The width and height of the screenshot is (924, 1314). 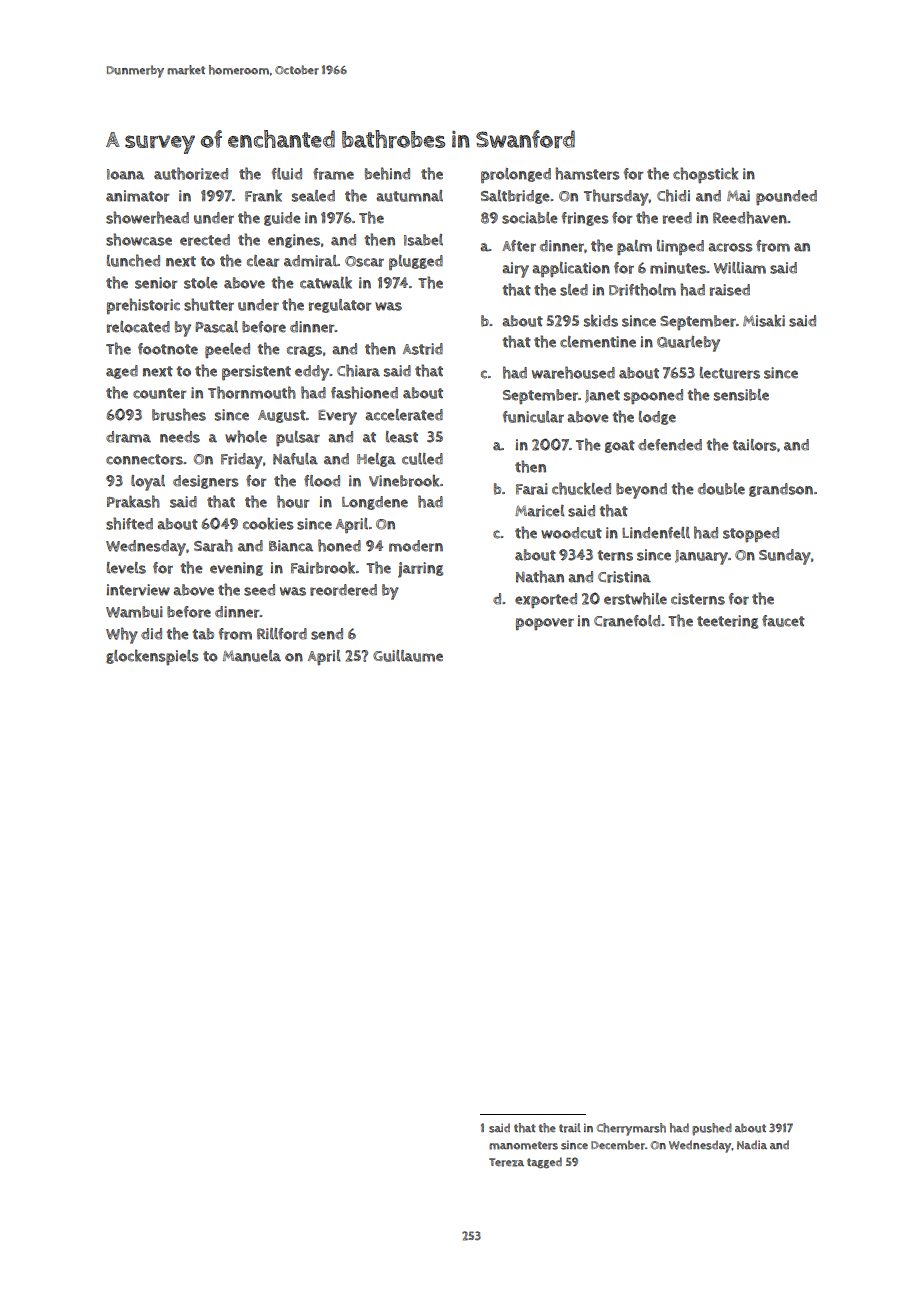 I want to click on trail, so click(x=570, y=1128).
